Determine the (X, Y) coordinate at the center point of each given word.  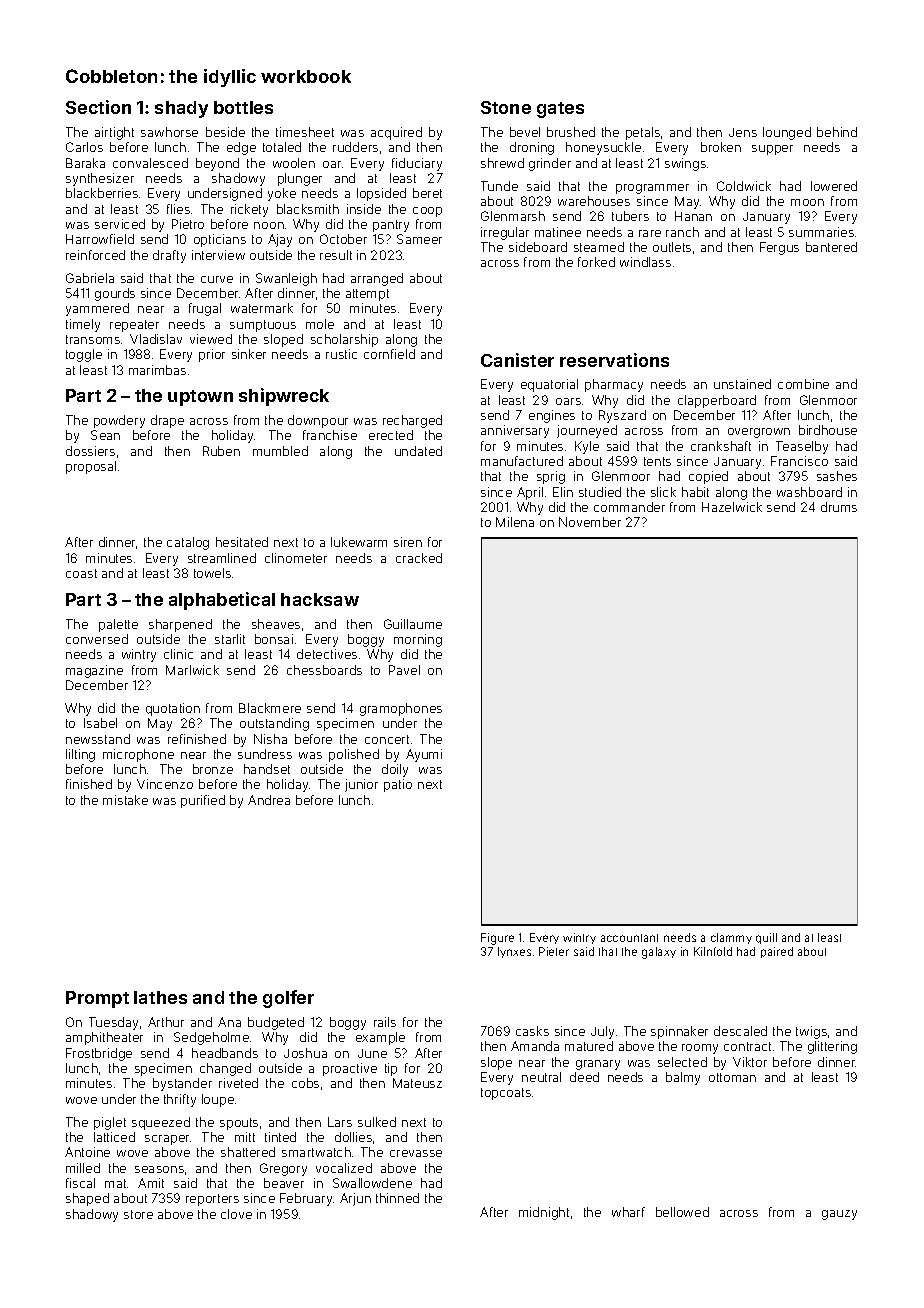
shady (181, 109)
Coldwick (744, 186)
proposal (91, 467)
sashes (837, 476)
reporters (212, 1200)
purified (203, 801)
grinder (550, 164)
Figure (497, 939)
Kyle (587, 447)
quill (766, 938)
